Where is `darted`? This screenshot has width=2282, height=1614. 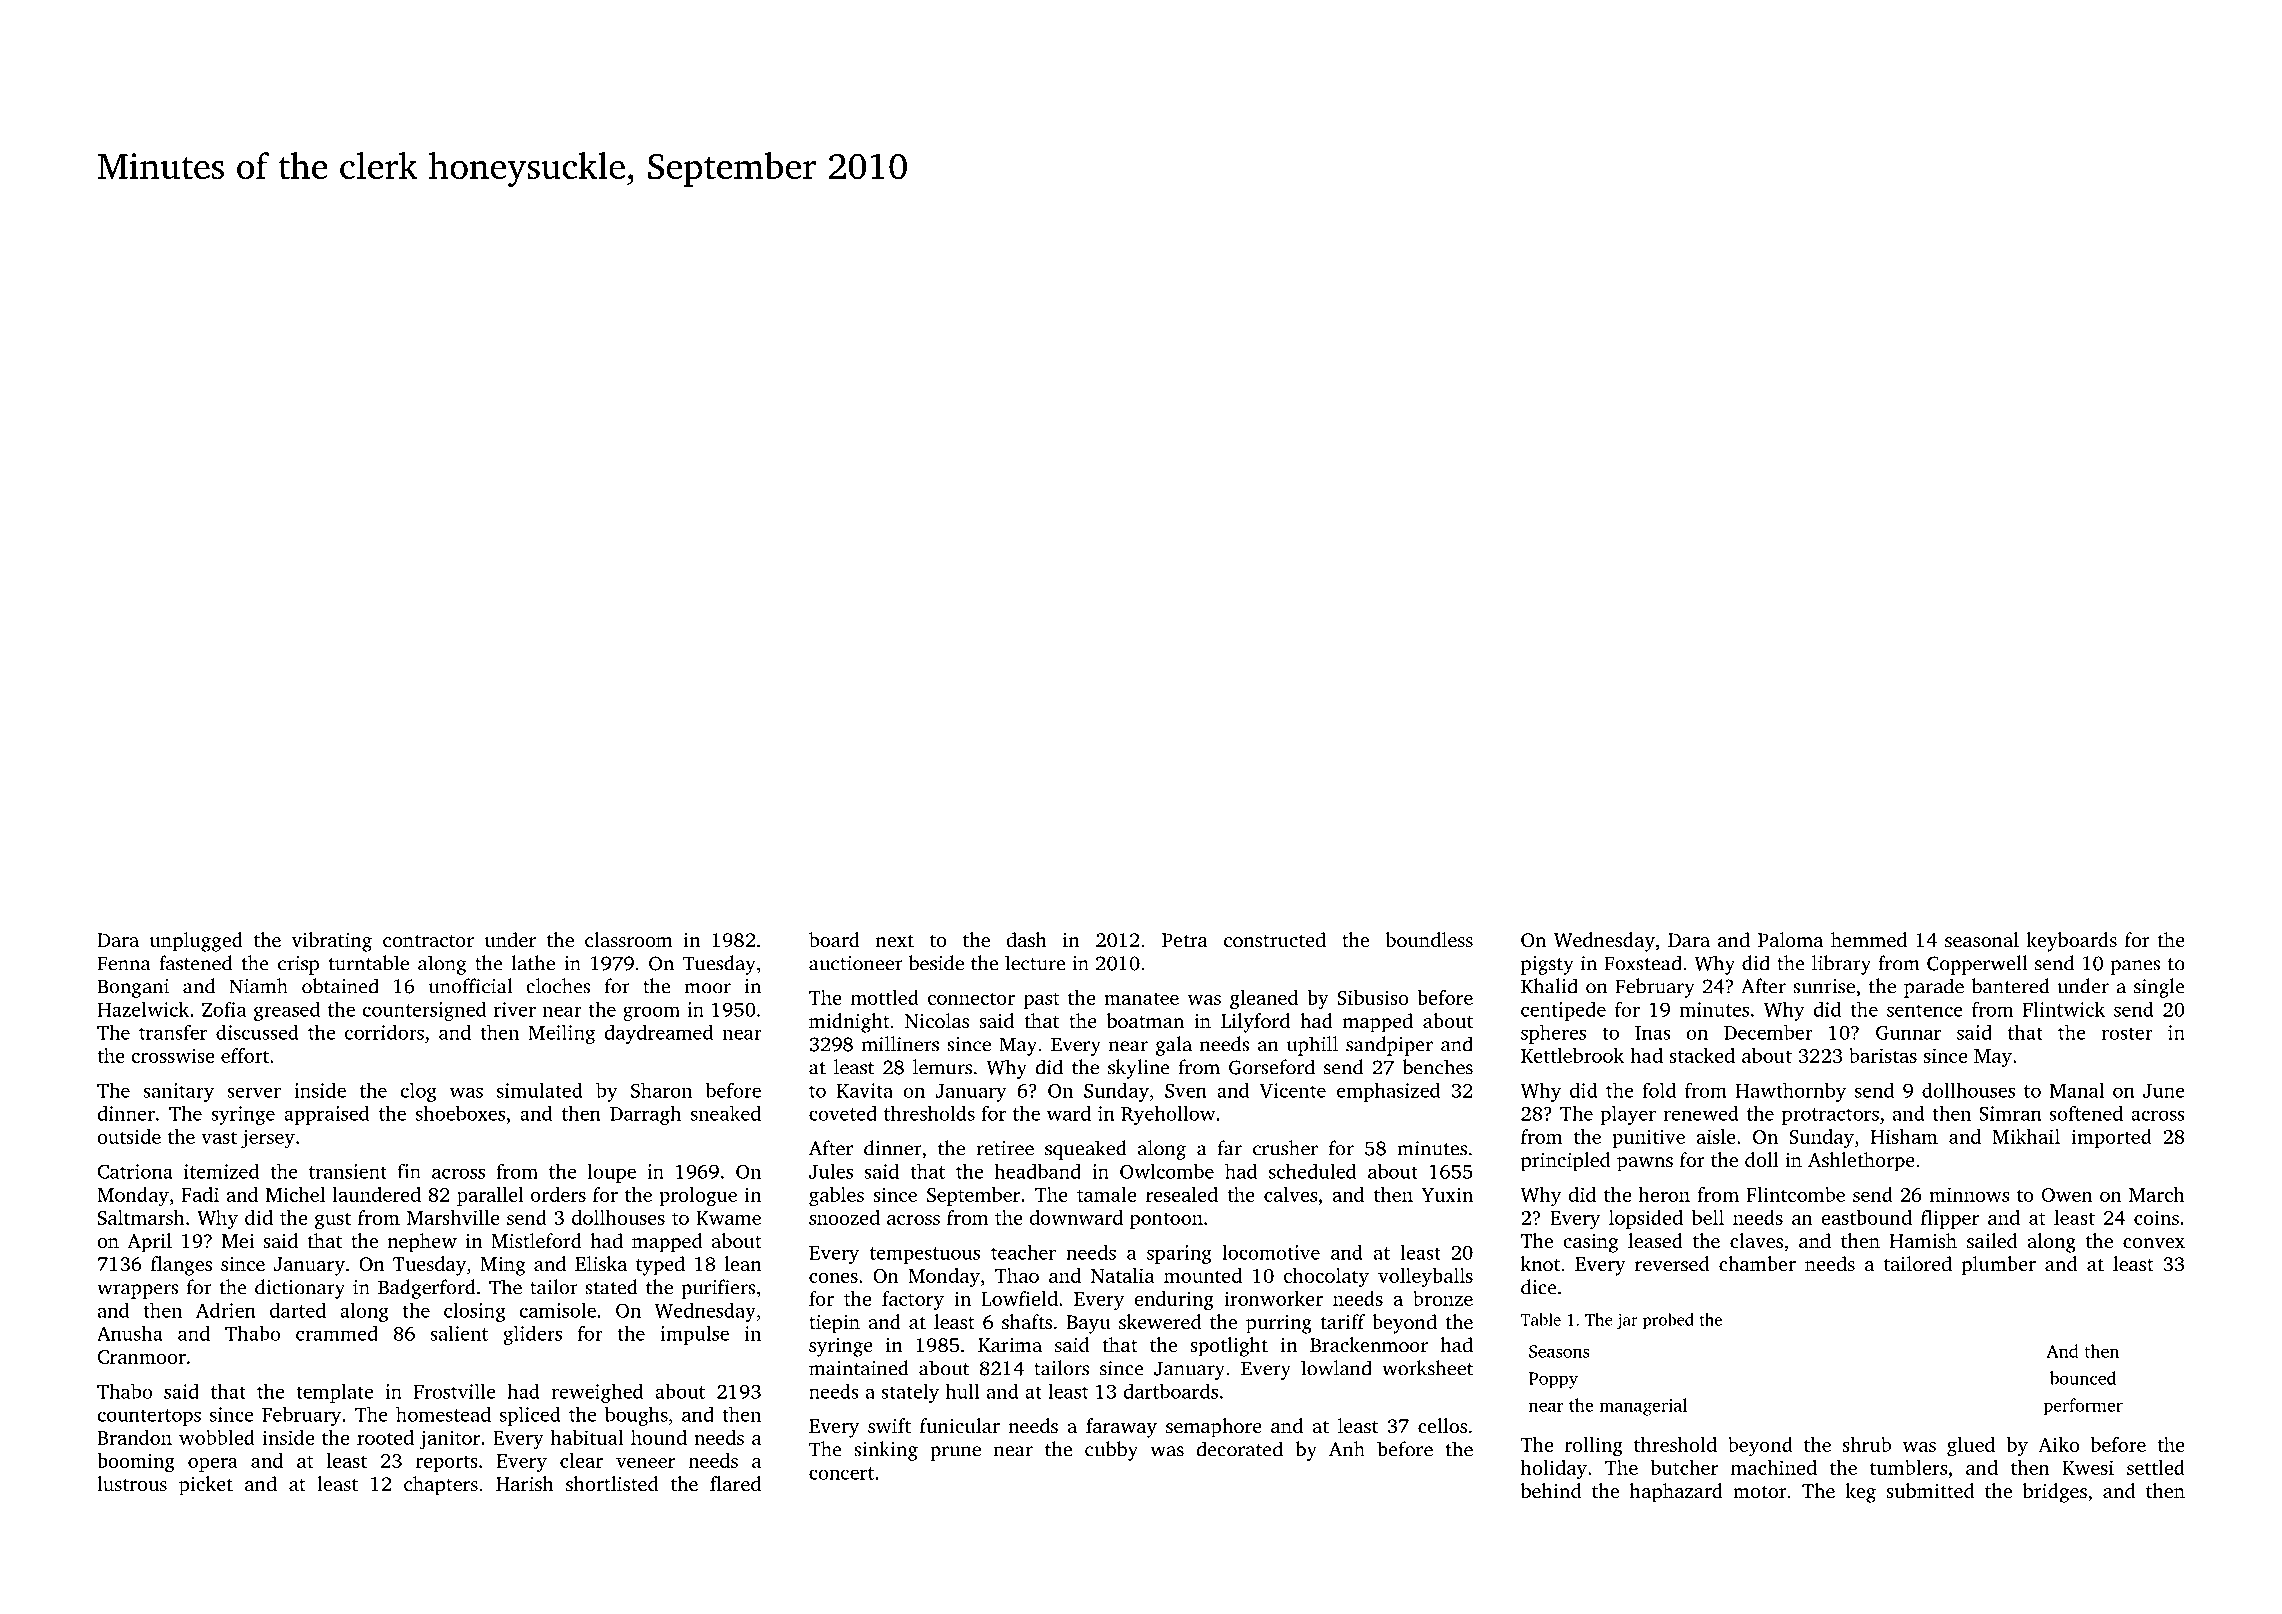 darted is located at coordinates (298, 1310).
